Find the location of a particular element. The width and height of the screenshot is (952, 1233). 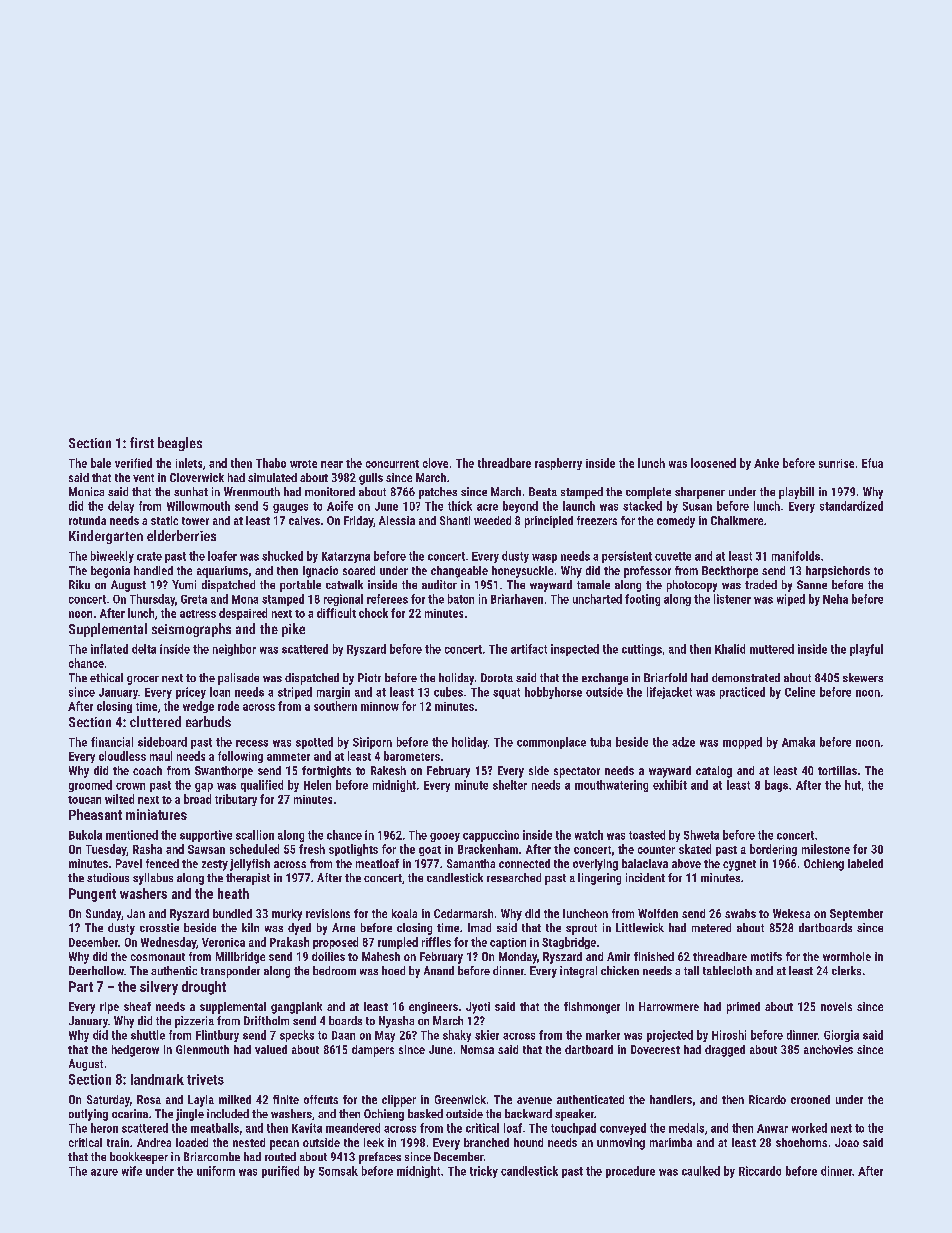

azure is located at coordinates (104, 1172).
